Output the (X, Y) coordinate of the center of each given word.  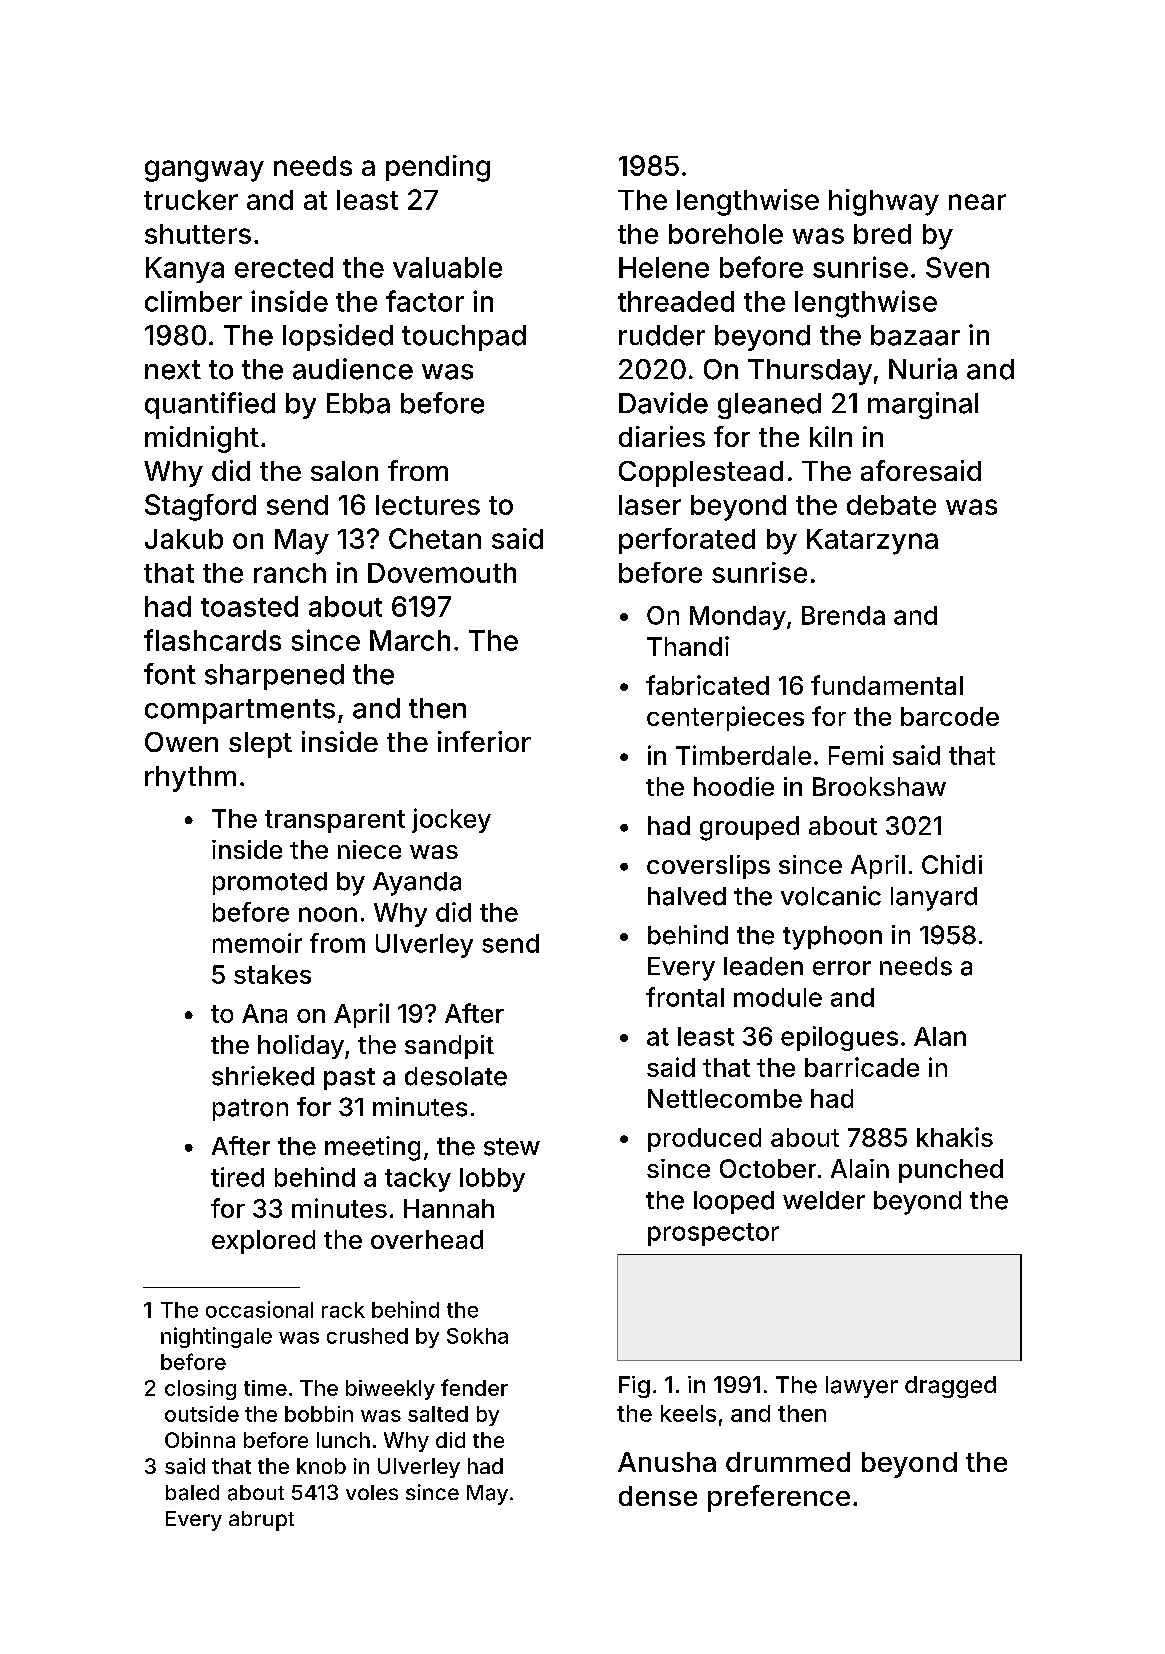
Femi (856, 755)
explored (263, 1242)
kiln (831, 436)
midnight (202, 439)
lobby (492, 1180)
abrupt (261, 1521)
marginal (923, 405)
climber (193, 301)
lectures (428, 505)
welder (824, 1200)
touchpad (464, 338)
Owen (181, 742)
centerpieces (725, 718)
